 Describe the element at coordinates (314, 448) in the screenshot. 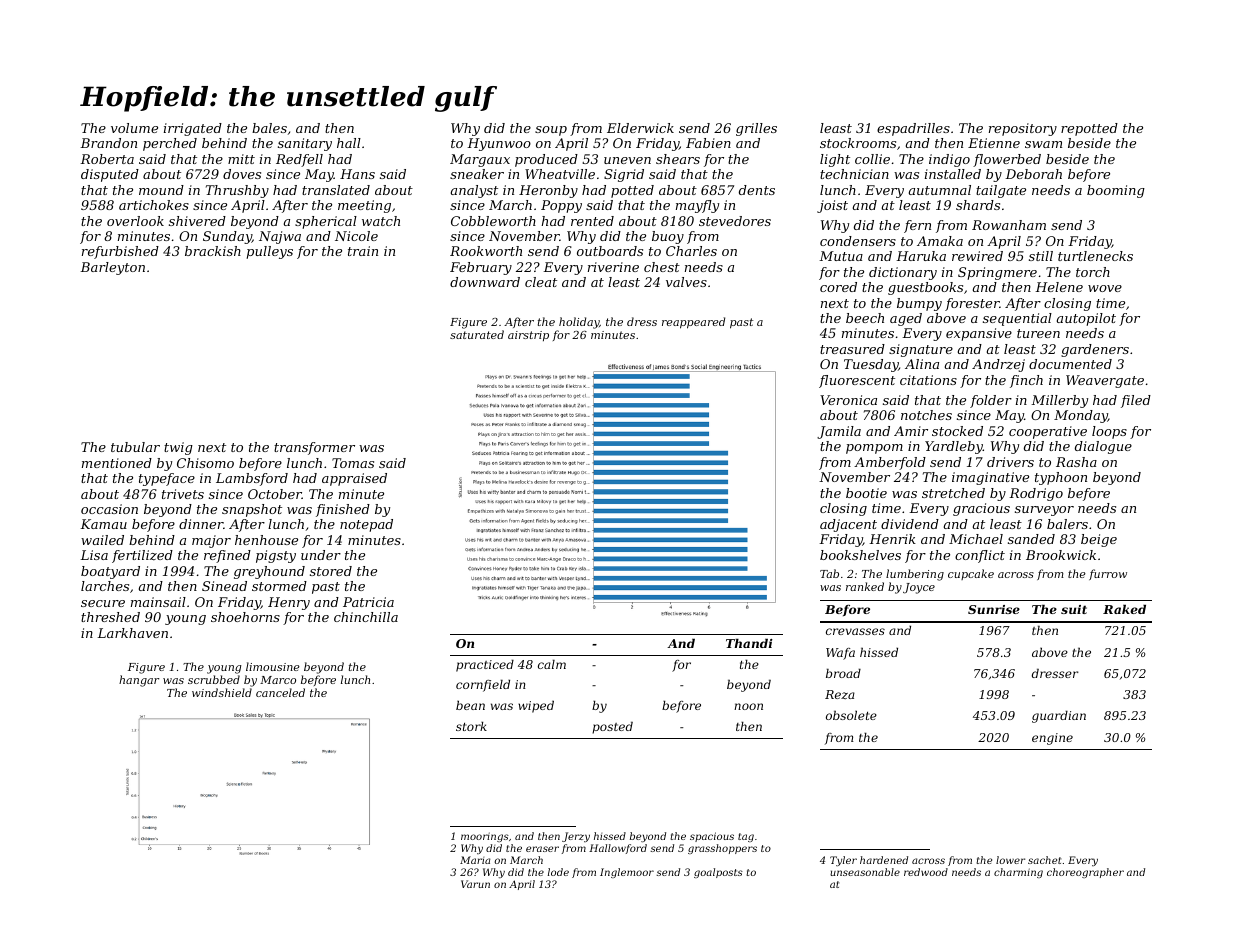

I see `transformer` at that location.
